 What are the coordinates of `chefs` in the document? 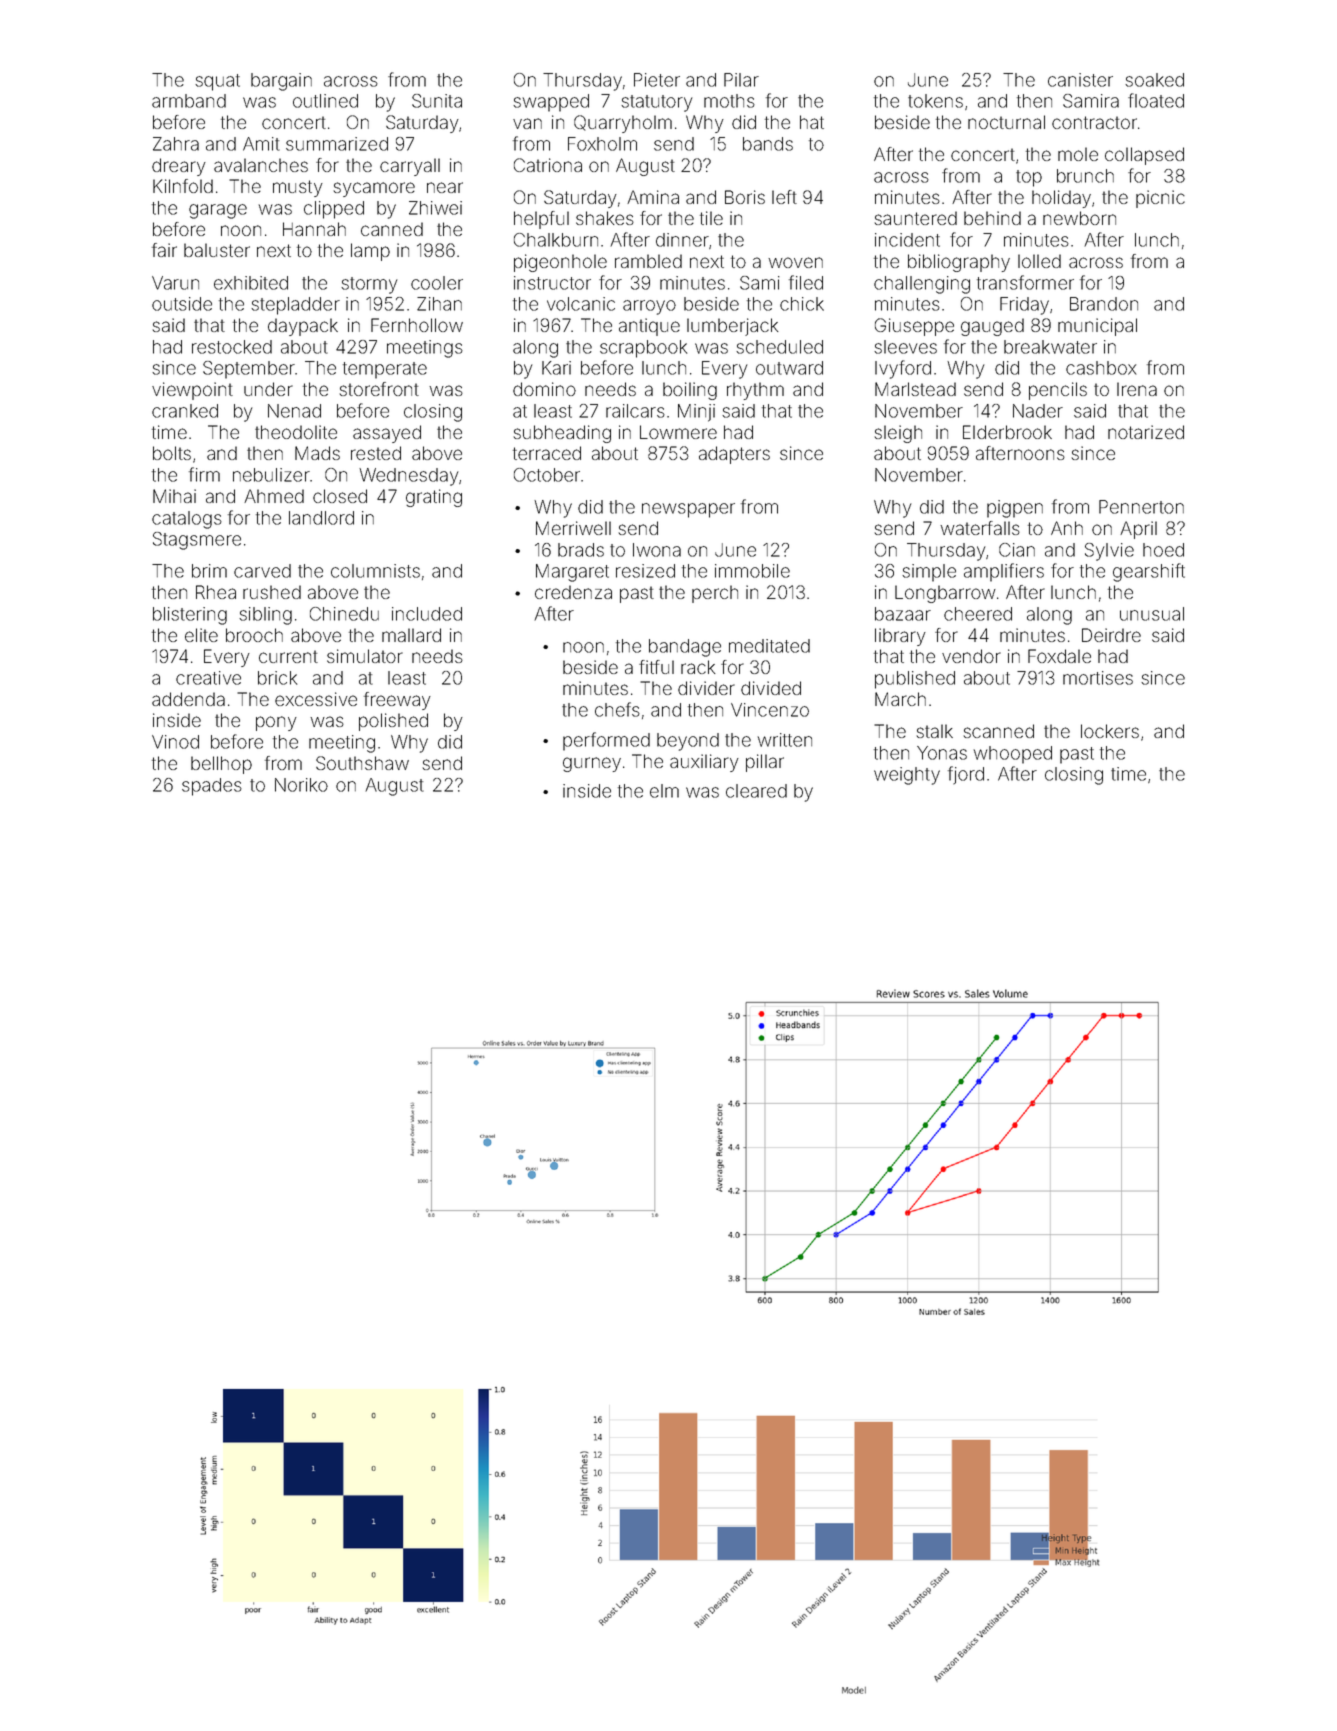 It's located at (617, 709).
